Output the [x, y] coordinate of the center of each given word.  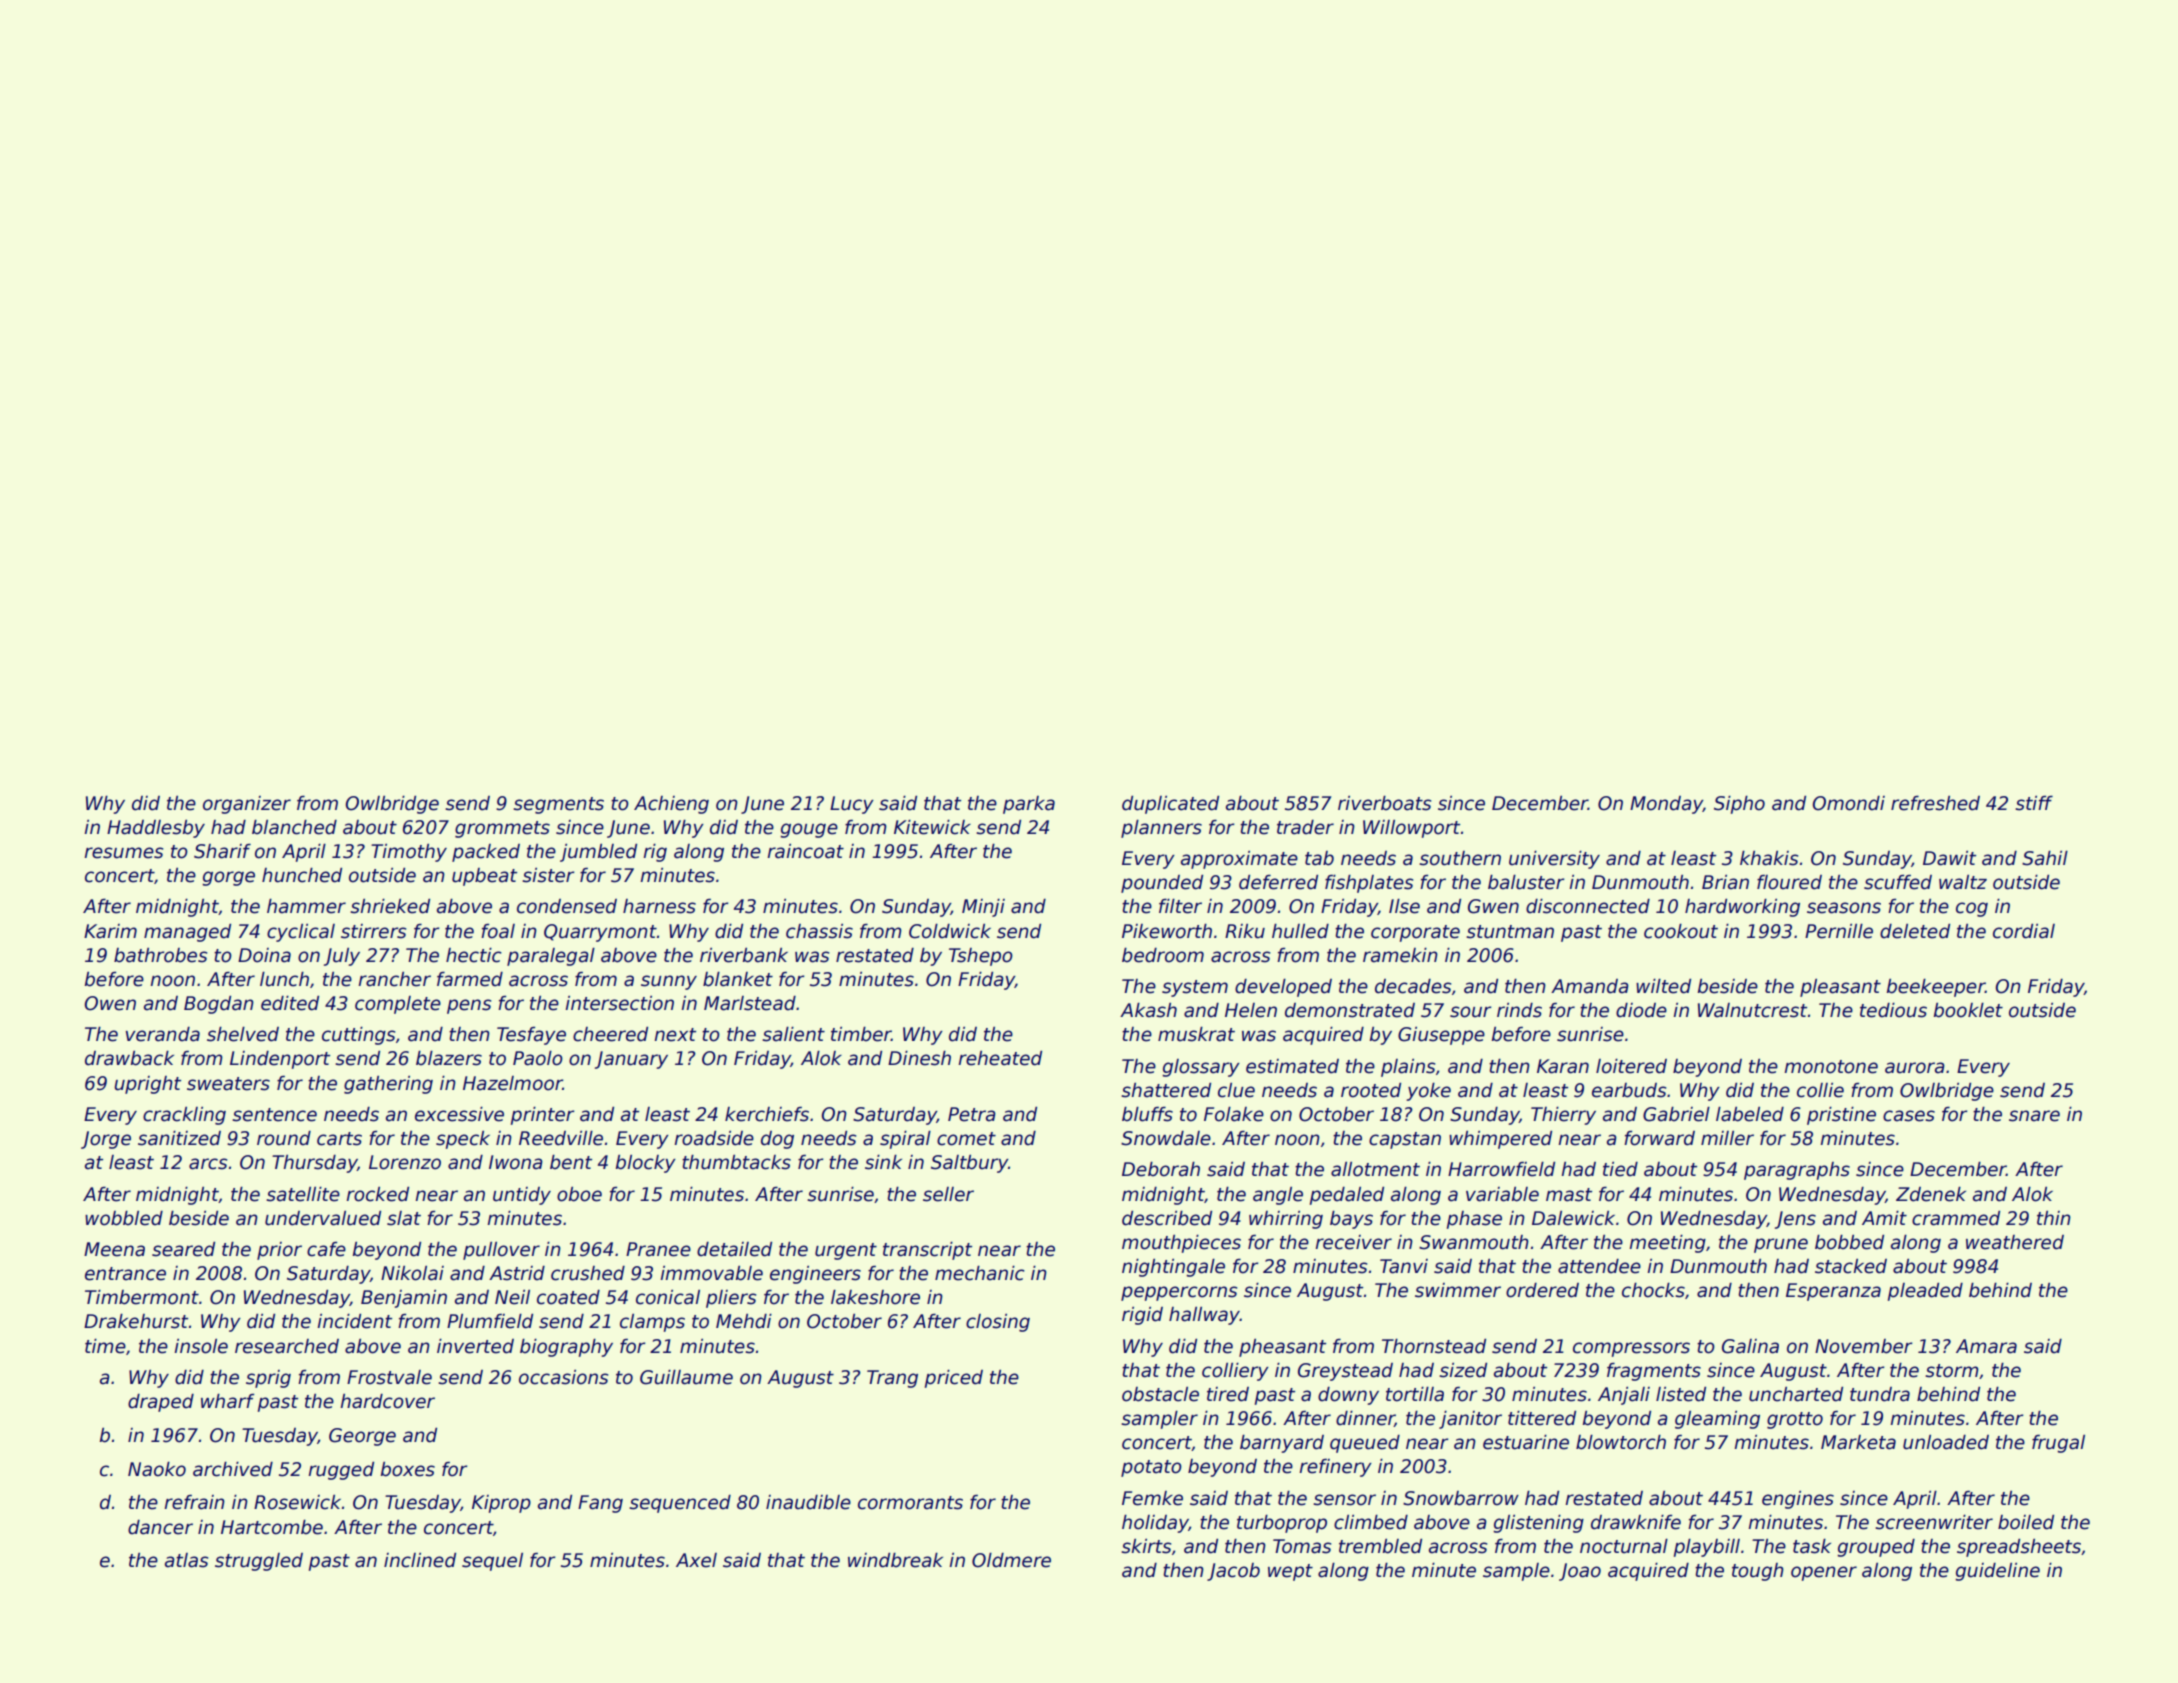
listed [1681, 1394]
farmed [470, 979]
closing [998, 1323]
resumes [124, 853]
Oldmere [1011, 1560]
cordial [2024, 931]
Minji [983, 908]
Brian [1725, 882]
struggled [259, 1562]
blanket [738, 979]
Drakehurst [136, 1321]
